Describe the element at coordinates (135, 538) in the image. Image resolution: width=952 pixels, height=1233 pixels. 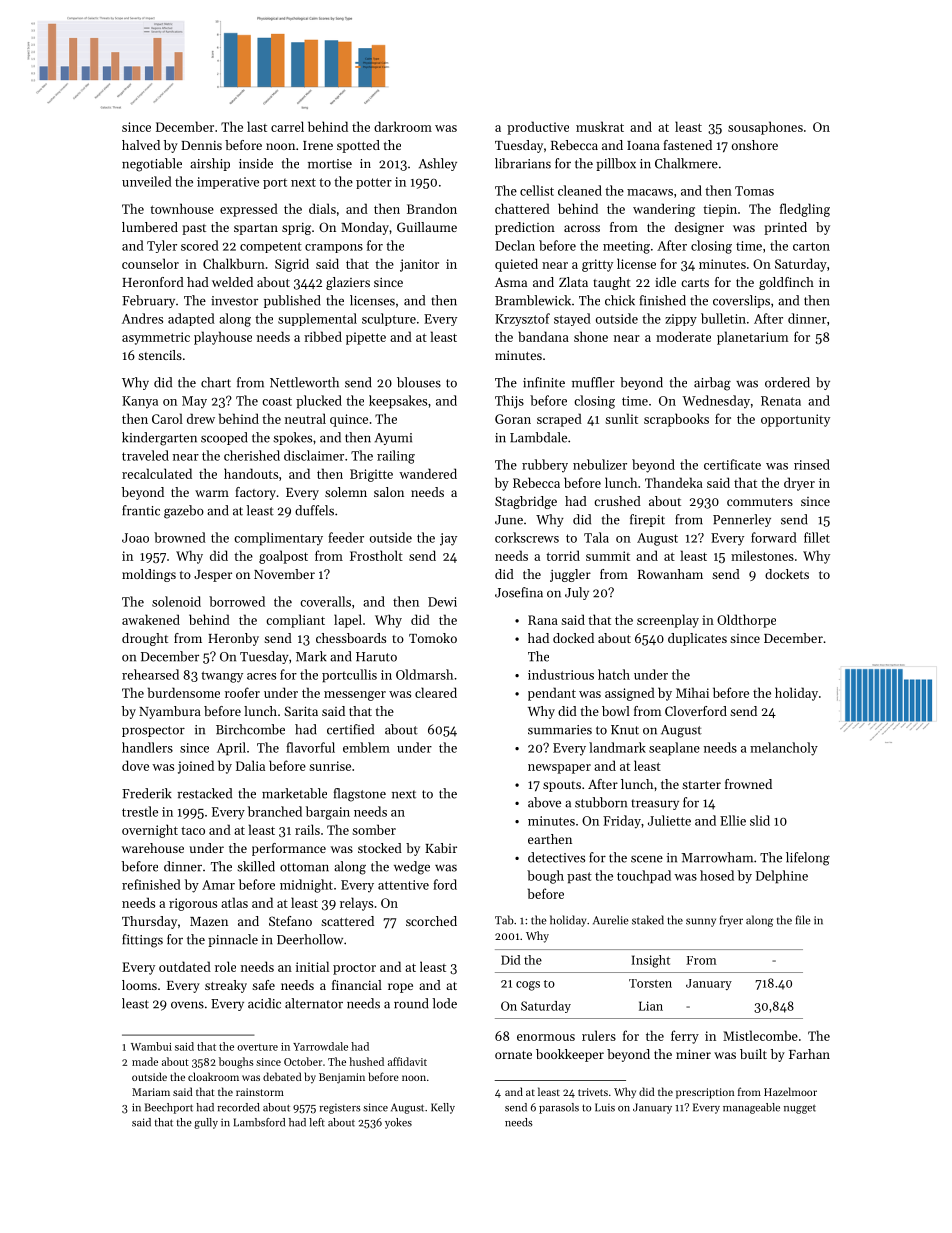
I see `Joao` at that location.
